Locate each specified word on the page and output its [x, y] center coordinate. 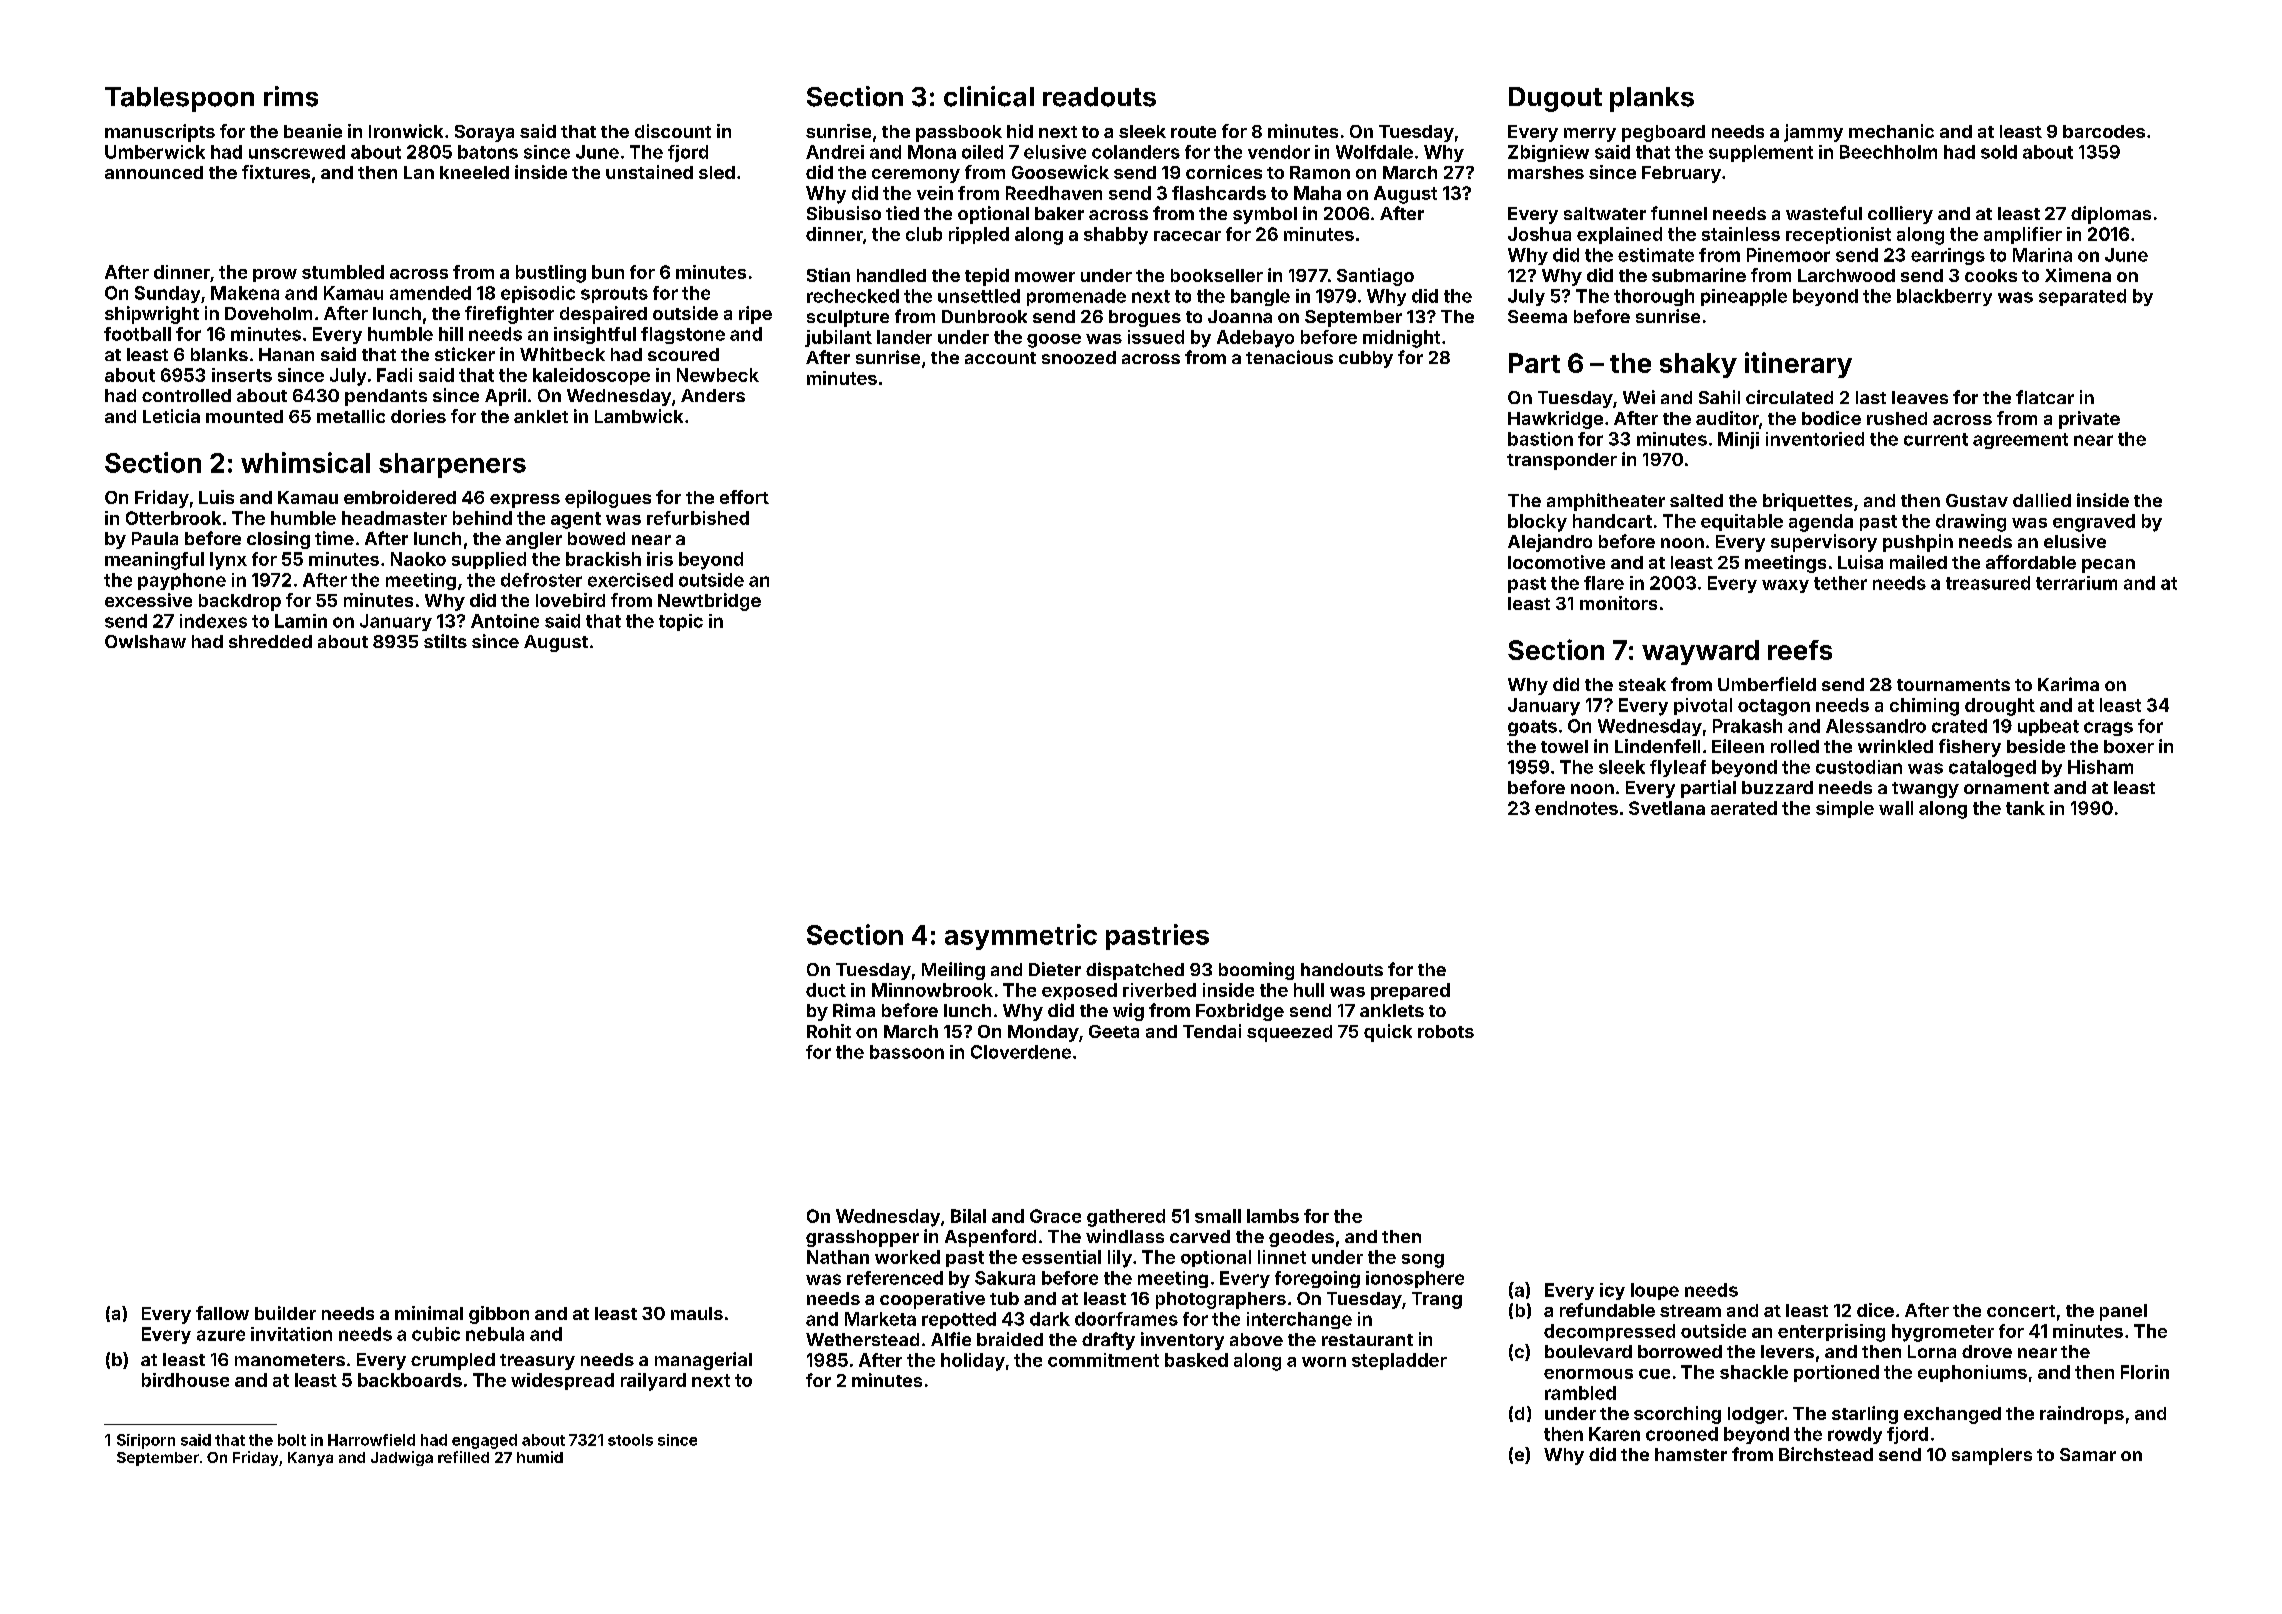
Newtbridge [709, 602]
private [2089, 420]
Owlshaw [145, 641]
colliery [1900, 215]
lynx [228, 561]
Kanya [310, 1459]
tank [2025, 808]
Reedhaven [1054, 193]
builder [285, 1313]
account [1000, 358]
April [505, 397]
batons [488, 152]
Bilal [968, 1216]
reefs [1800, 650]
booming [1256, 971]
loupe [1655, 1291]
